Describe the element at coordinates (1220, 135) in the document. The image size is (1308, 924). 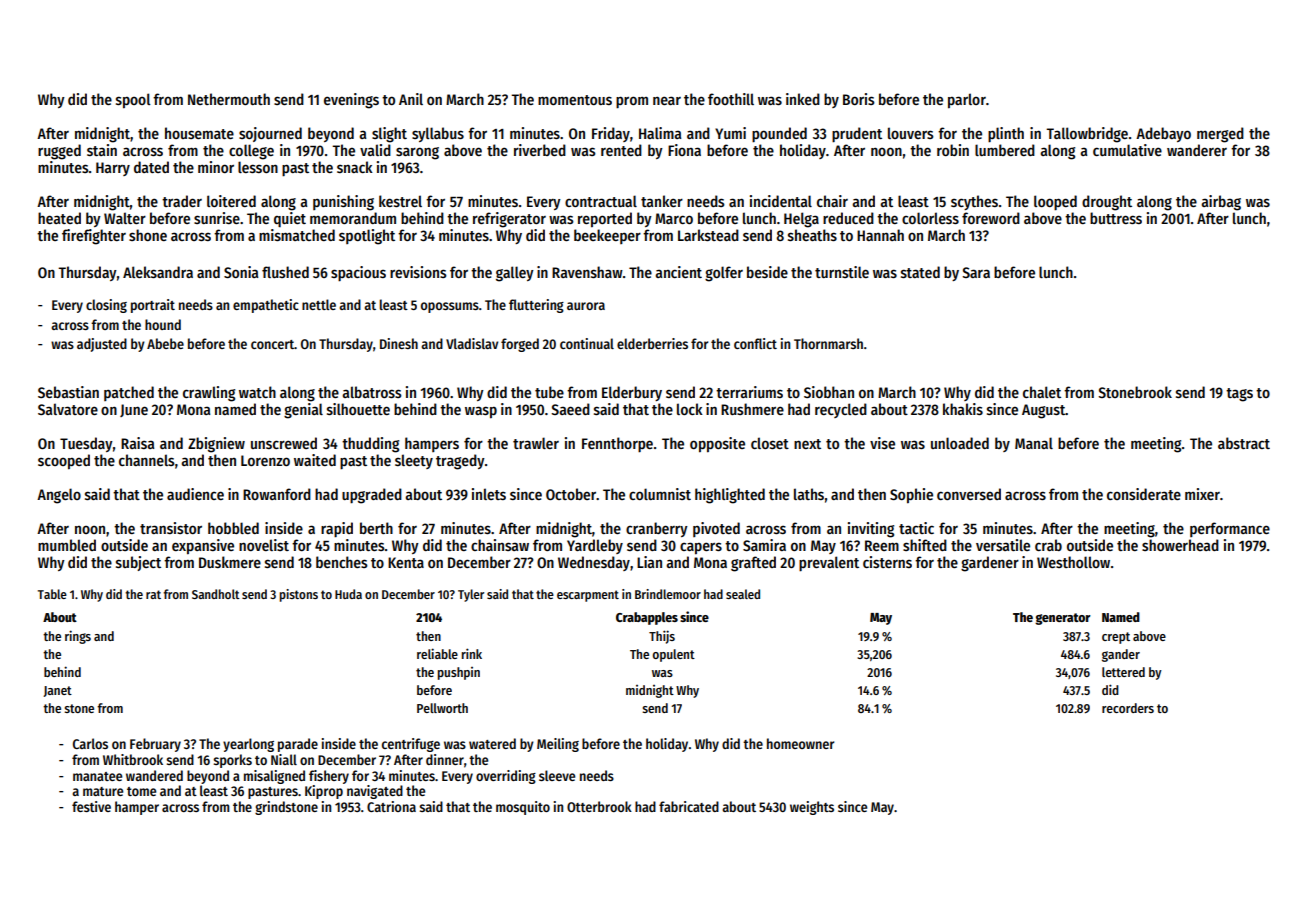
I see `merged` at that location.
